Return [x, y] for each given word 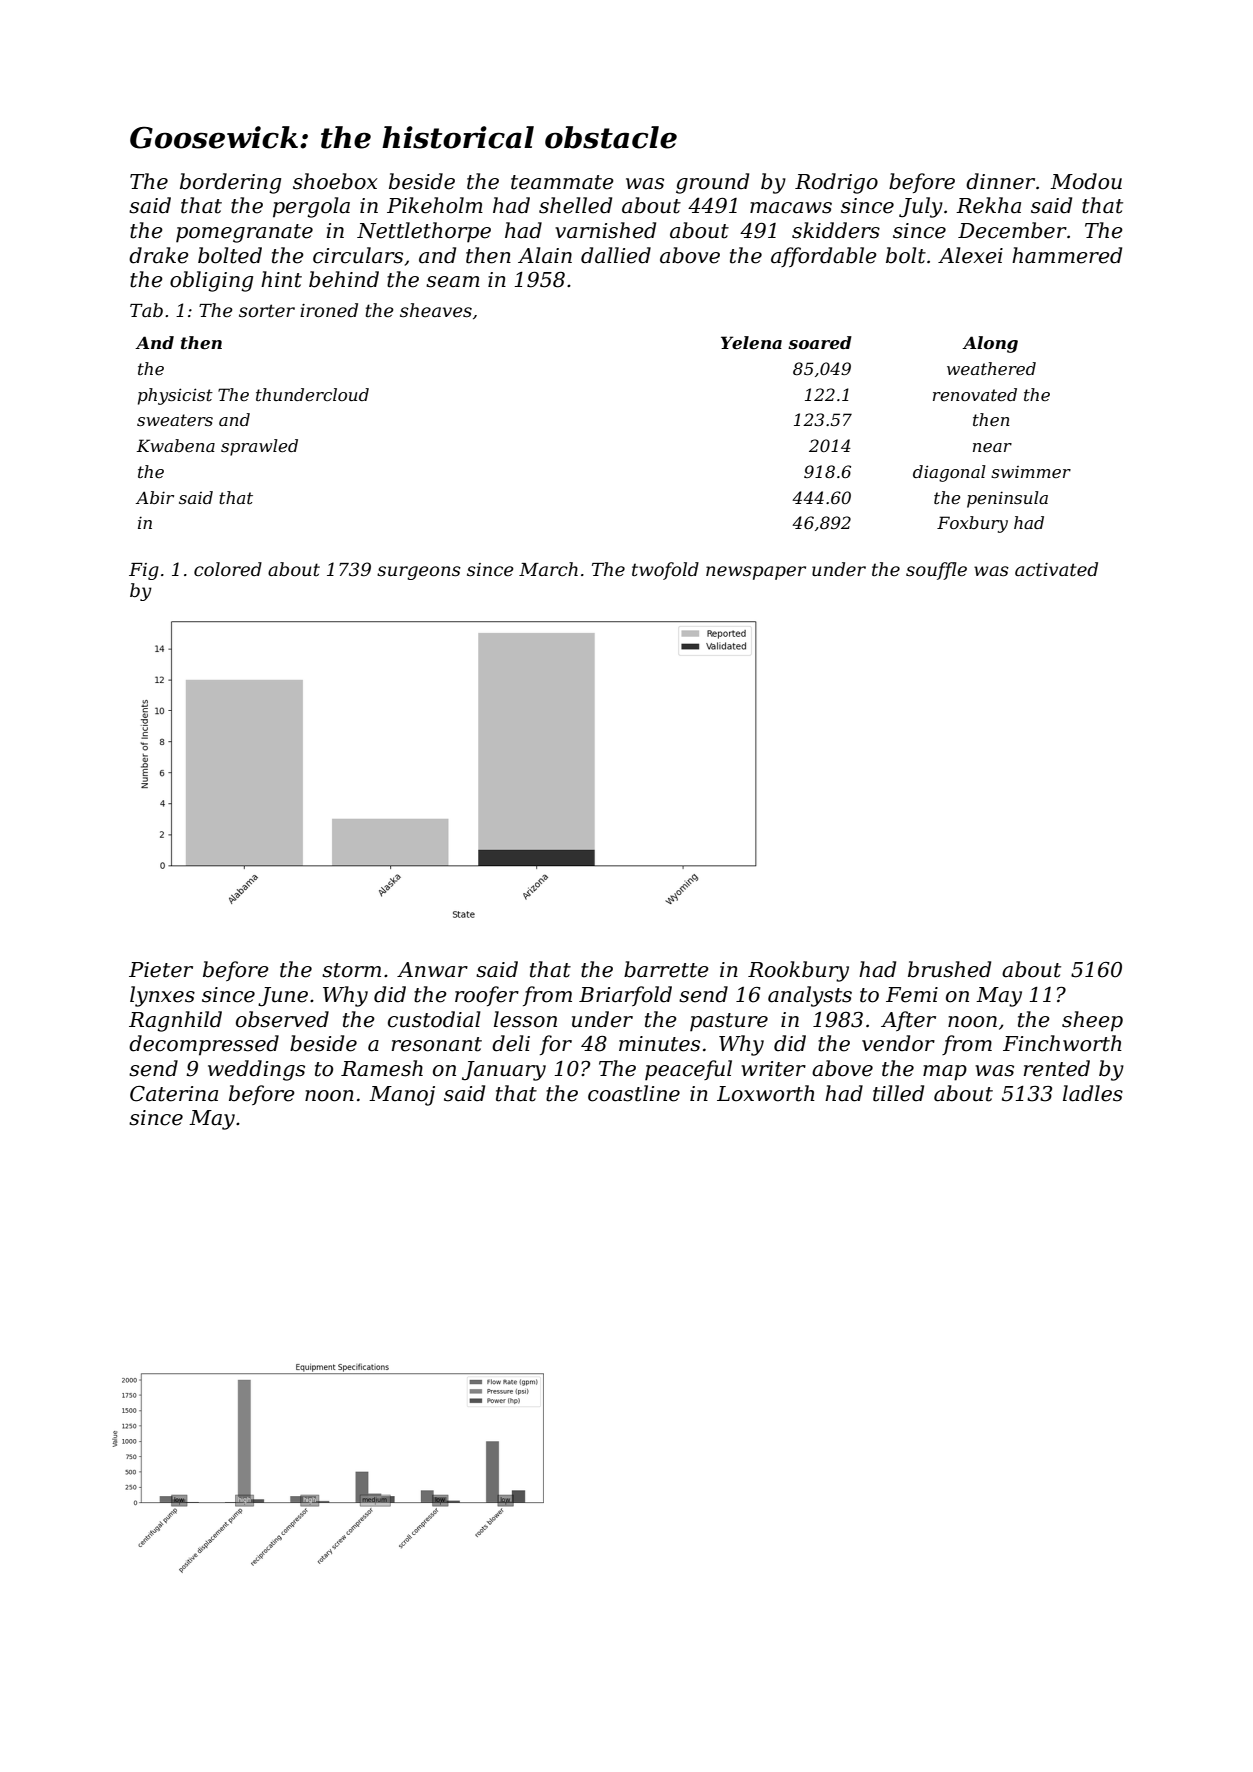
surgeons [419, 573]
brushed [949, 969]
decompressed [204, 1045]
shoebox [335, 181]
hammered [1067, 255]
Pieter [161, 970]
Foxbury [972, 524]
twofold [665, 571]
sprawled [259, 447]
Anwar [432, 970]
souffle [936, 571]
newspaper [756, 573]
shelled [575, 205]
